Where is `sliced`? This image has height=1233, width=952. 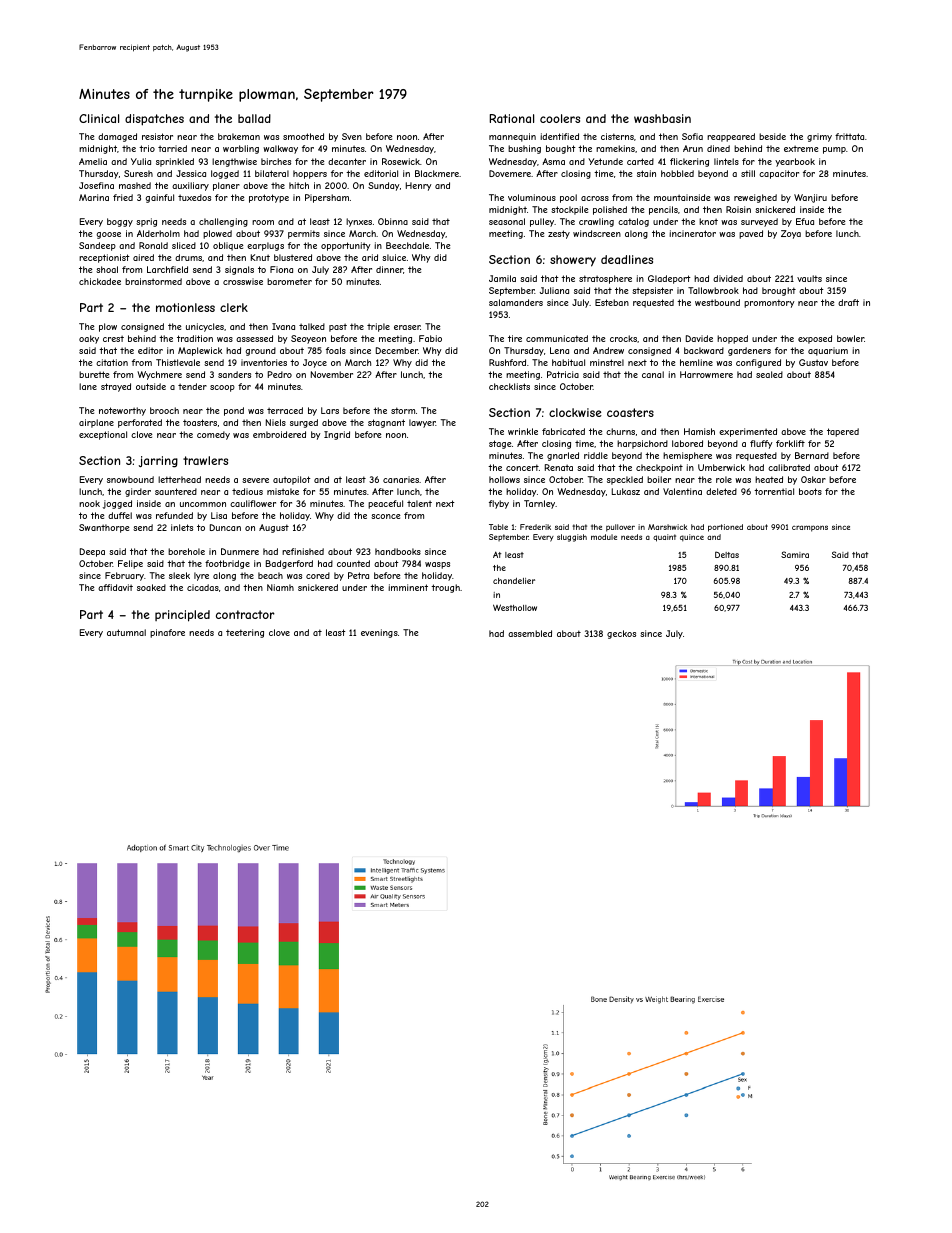 sliced is located at coordinates (184, 245).
